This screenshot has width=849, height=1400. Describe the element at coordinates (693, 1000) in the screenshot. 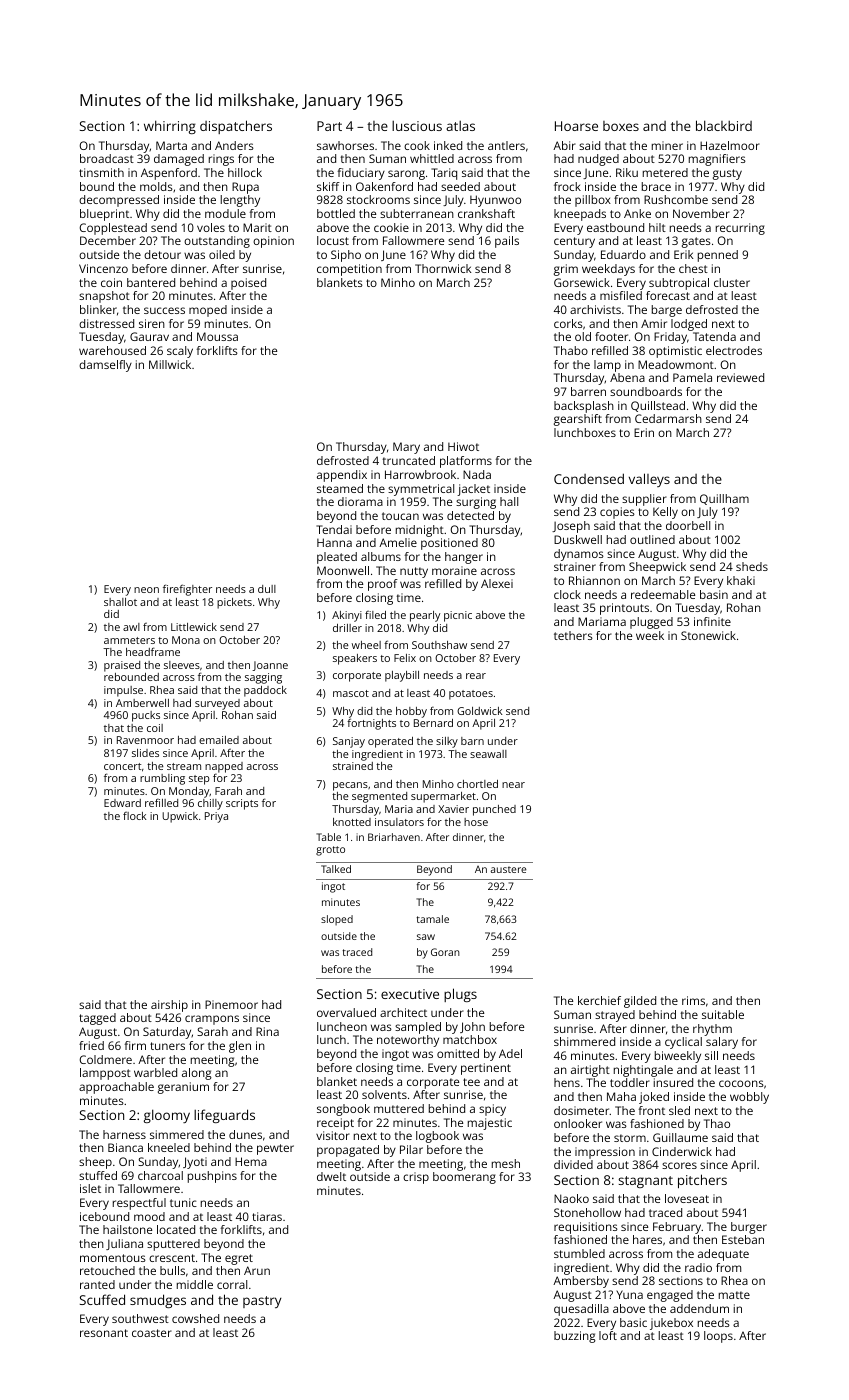

I see `rims` at that location.
